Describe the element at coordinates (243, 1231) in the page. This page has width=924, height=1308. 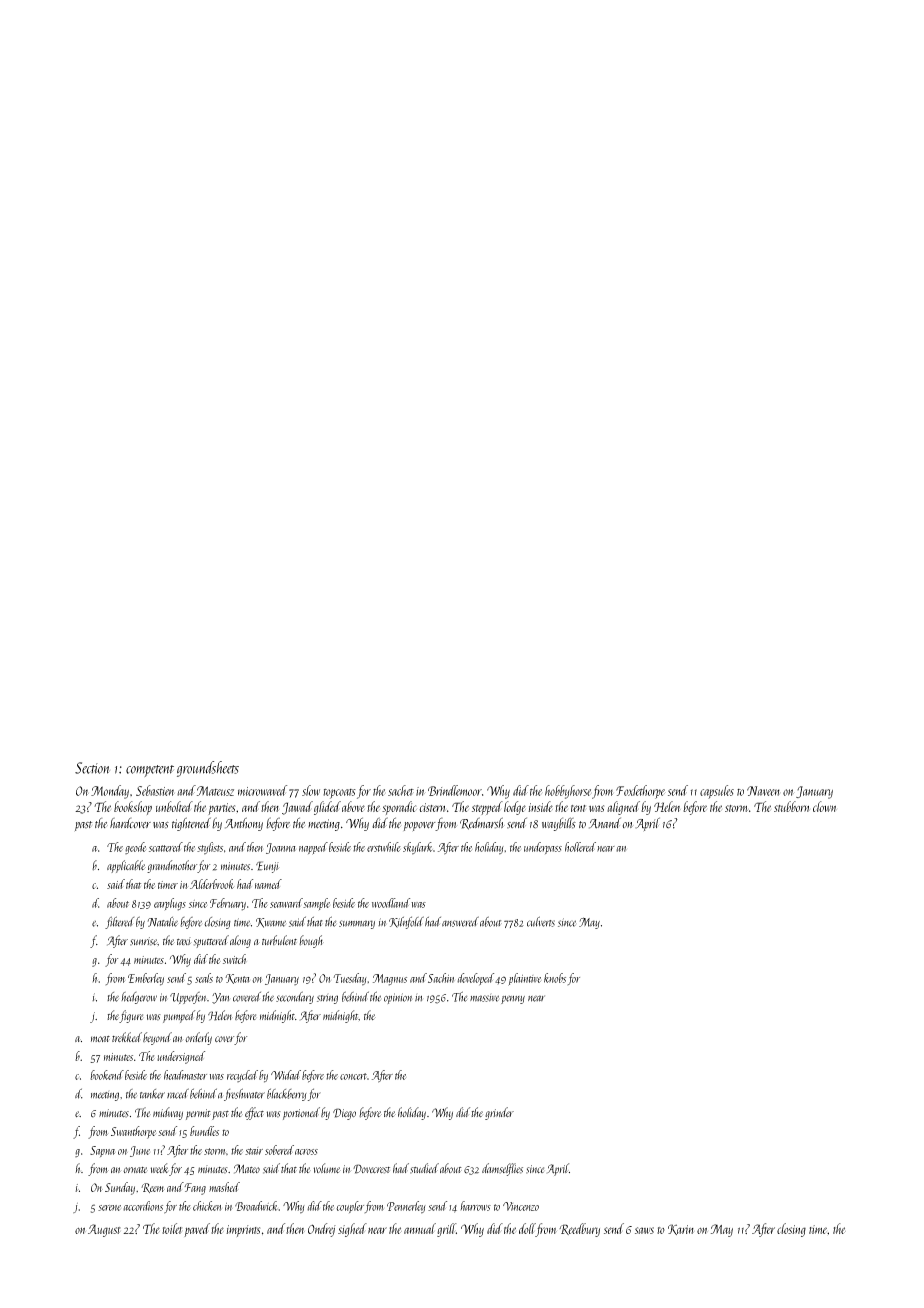
I see `imprints` at that location.
